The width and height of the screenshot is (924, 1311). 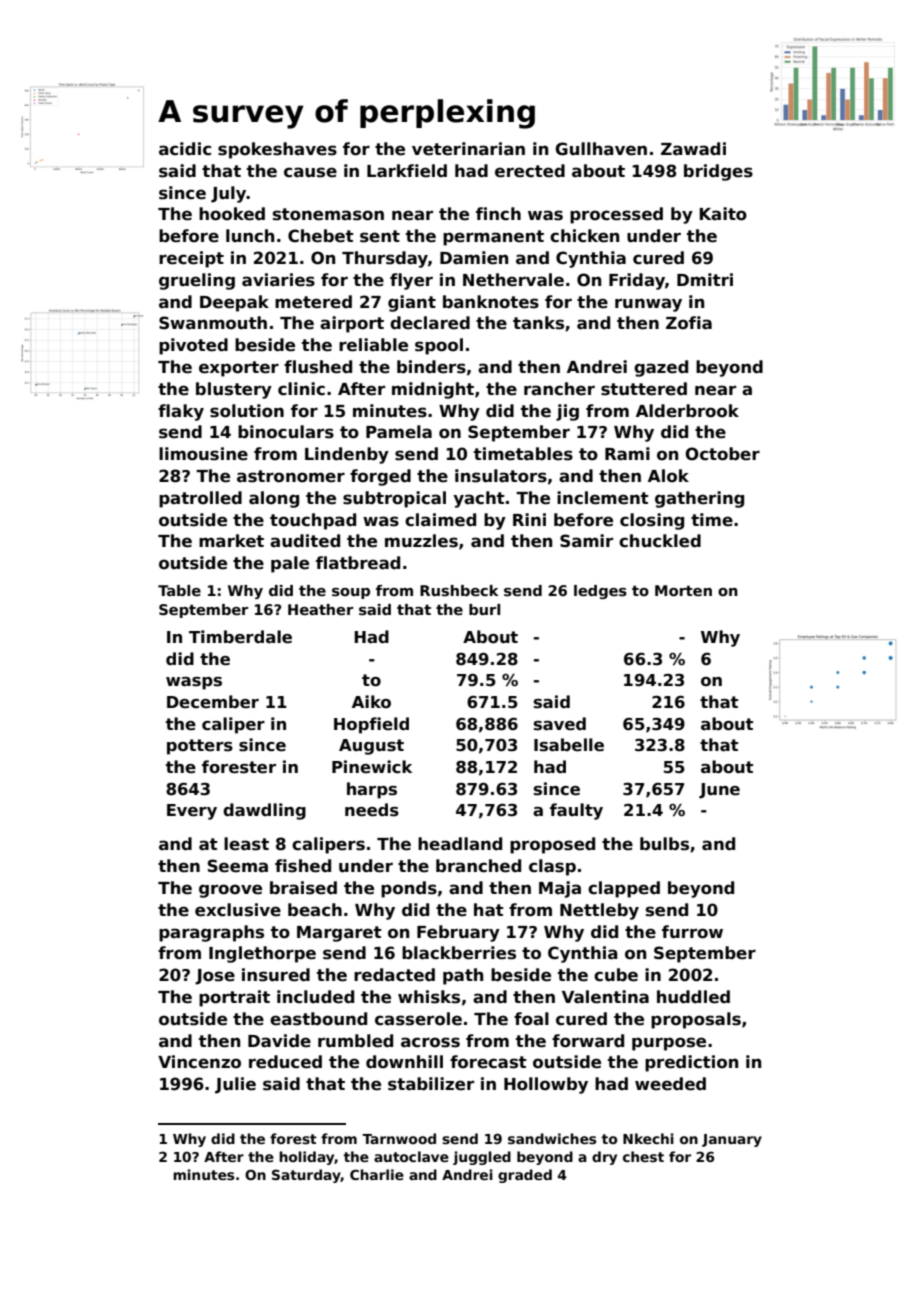 I want to click on Every, so click(x=192, y=812).
